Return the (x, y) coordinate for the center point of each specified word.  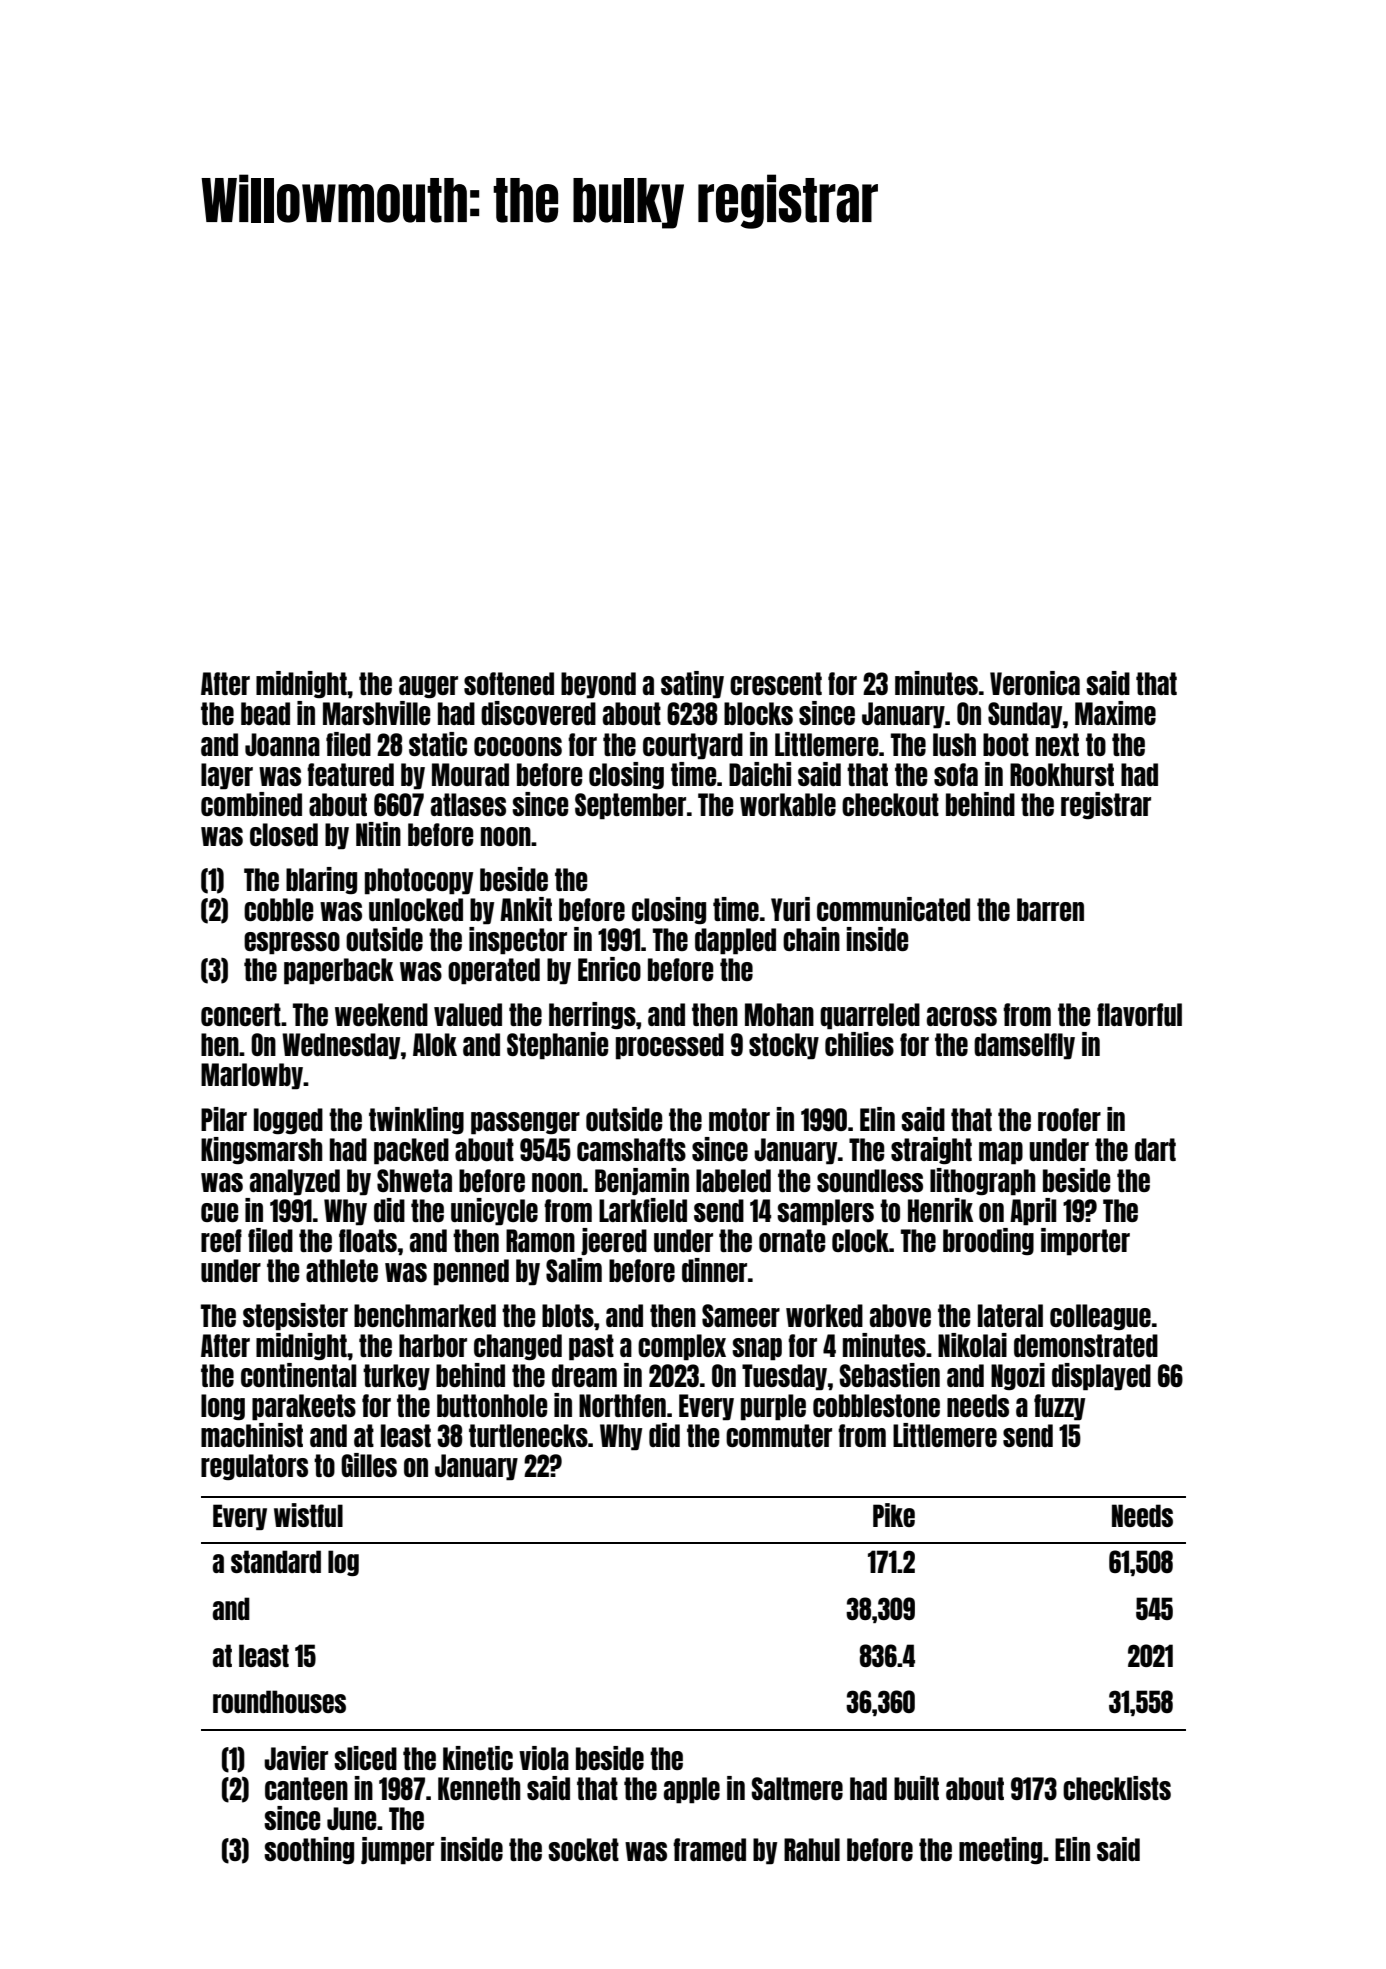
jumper (397, 1851)
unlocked (416, 909)
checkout (890, 804)
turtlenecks (528, 1435)
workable (788, 804)
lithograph (982, 1182)
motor (739, 1119)
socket (583, 1849)
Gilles (369, 1465)
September (630, 806)
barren (1050, 909)
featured (350, 774)
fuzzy (1059, 1407)
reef (221, 1240)
